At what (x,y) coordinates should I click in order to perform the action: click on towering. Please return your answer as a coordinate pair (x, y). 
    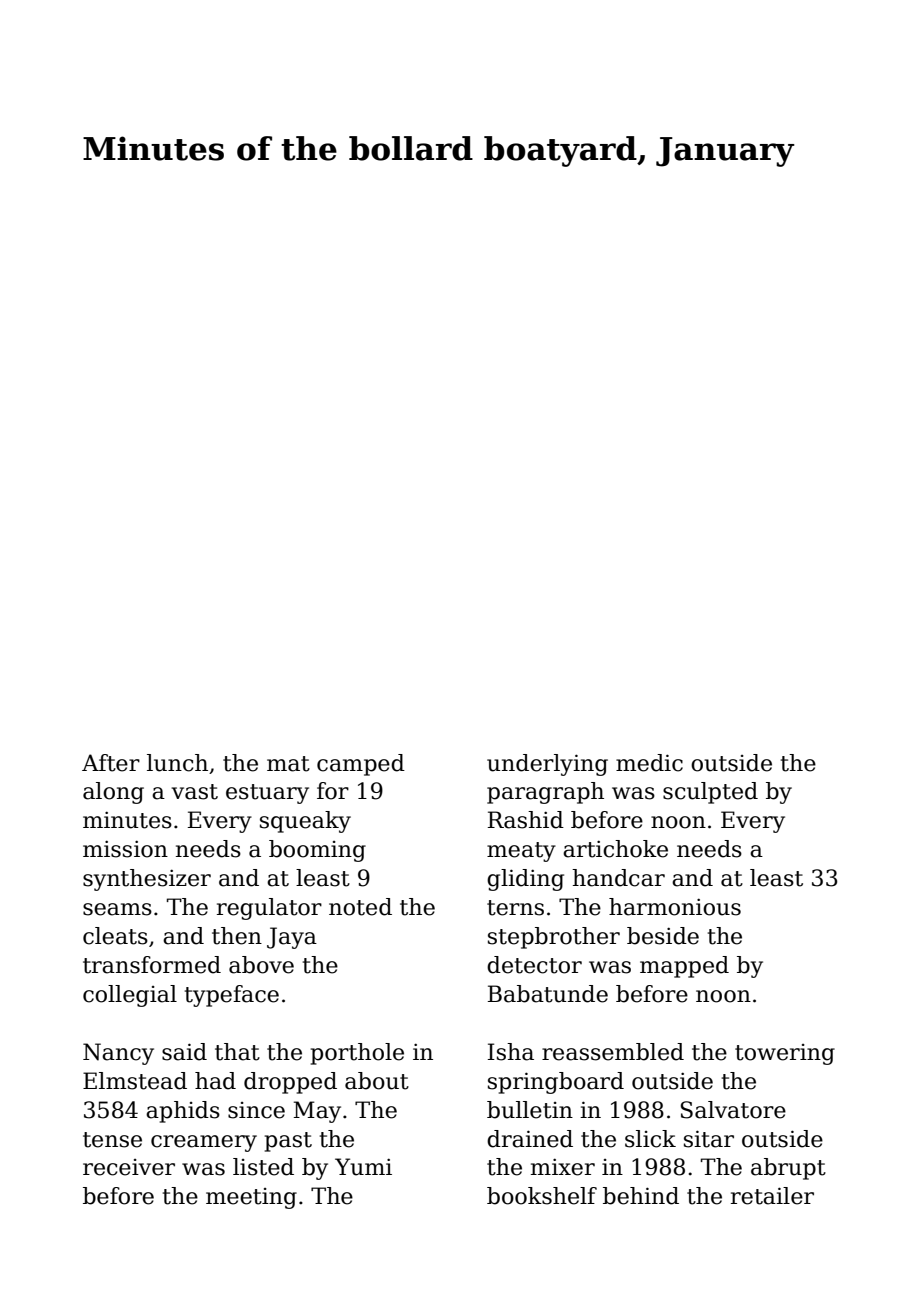
    Looking at the image, I should click on (785, 1054).
